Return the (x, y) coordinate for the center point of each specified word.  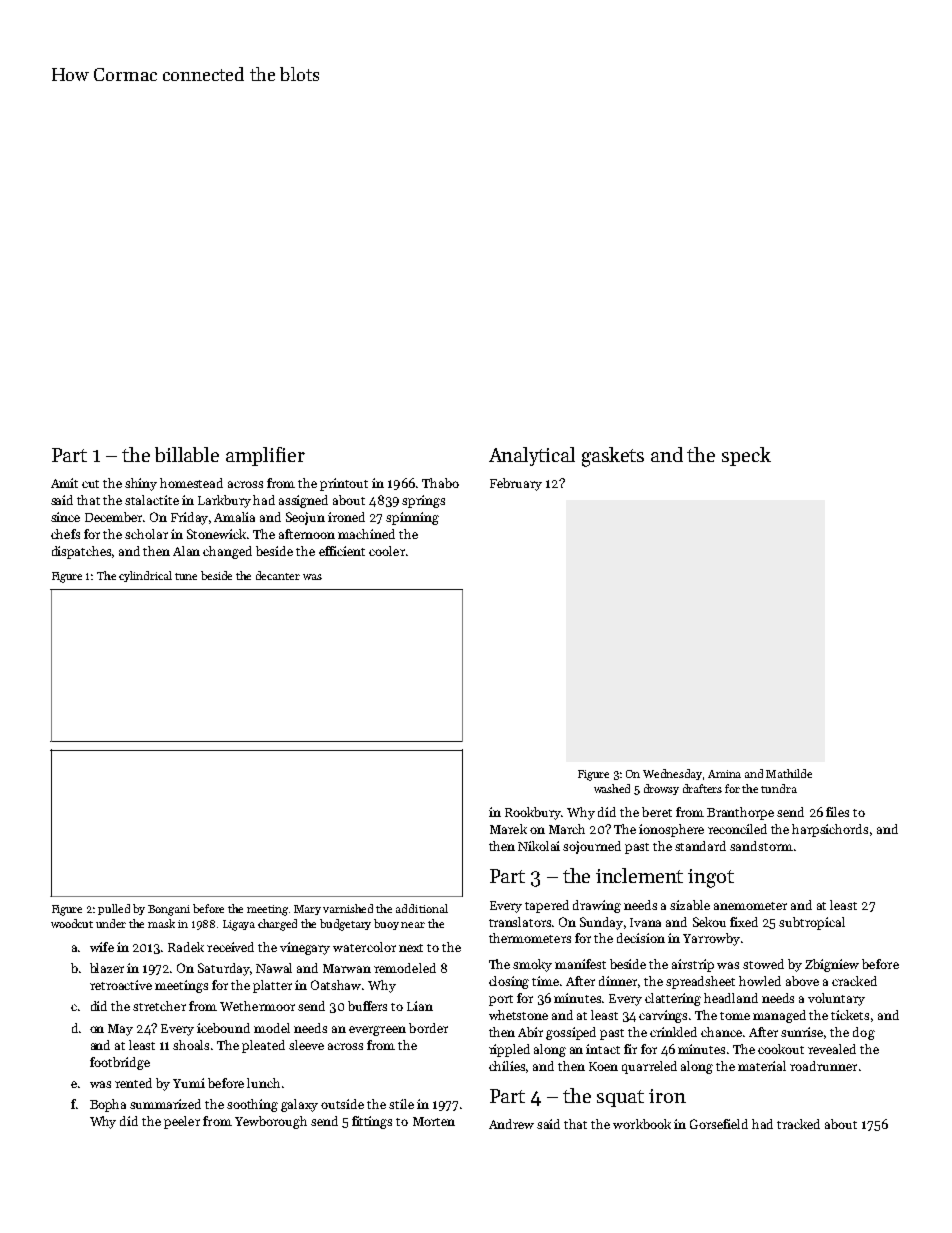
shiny (141, 484)
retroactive (121, 985)
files (837, 812)
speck (746, 456)
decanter (278, 575)
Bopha (108, 1105)
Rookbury (533, 813)
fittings (372, 1122)
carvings (663, 1016)
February (516, 484)
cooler (387, 551)
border (428, 1028)
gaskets (613, 457)
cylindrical (145, 576)
